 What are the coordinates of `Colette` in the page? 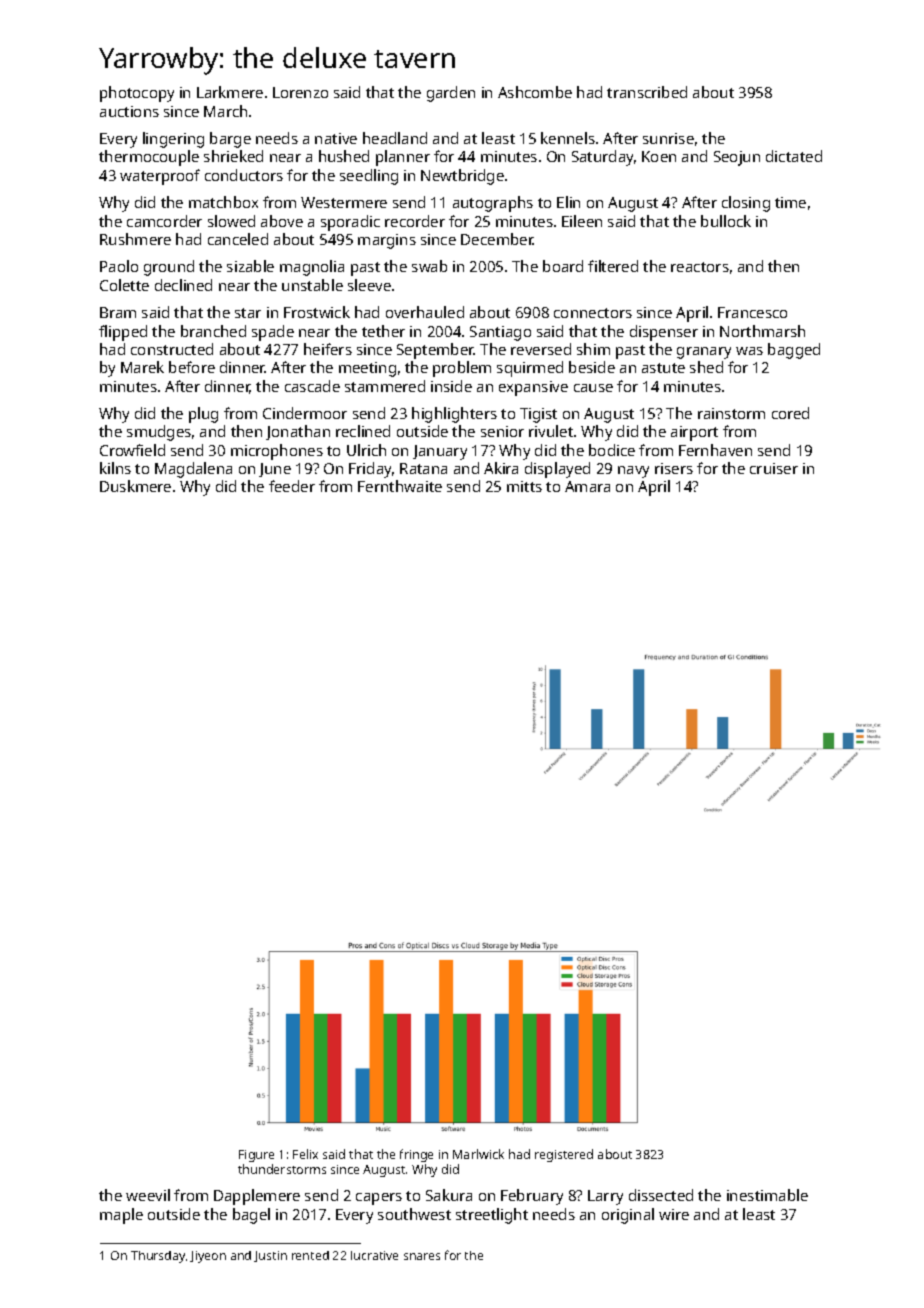 It's located at (124, 285).
